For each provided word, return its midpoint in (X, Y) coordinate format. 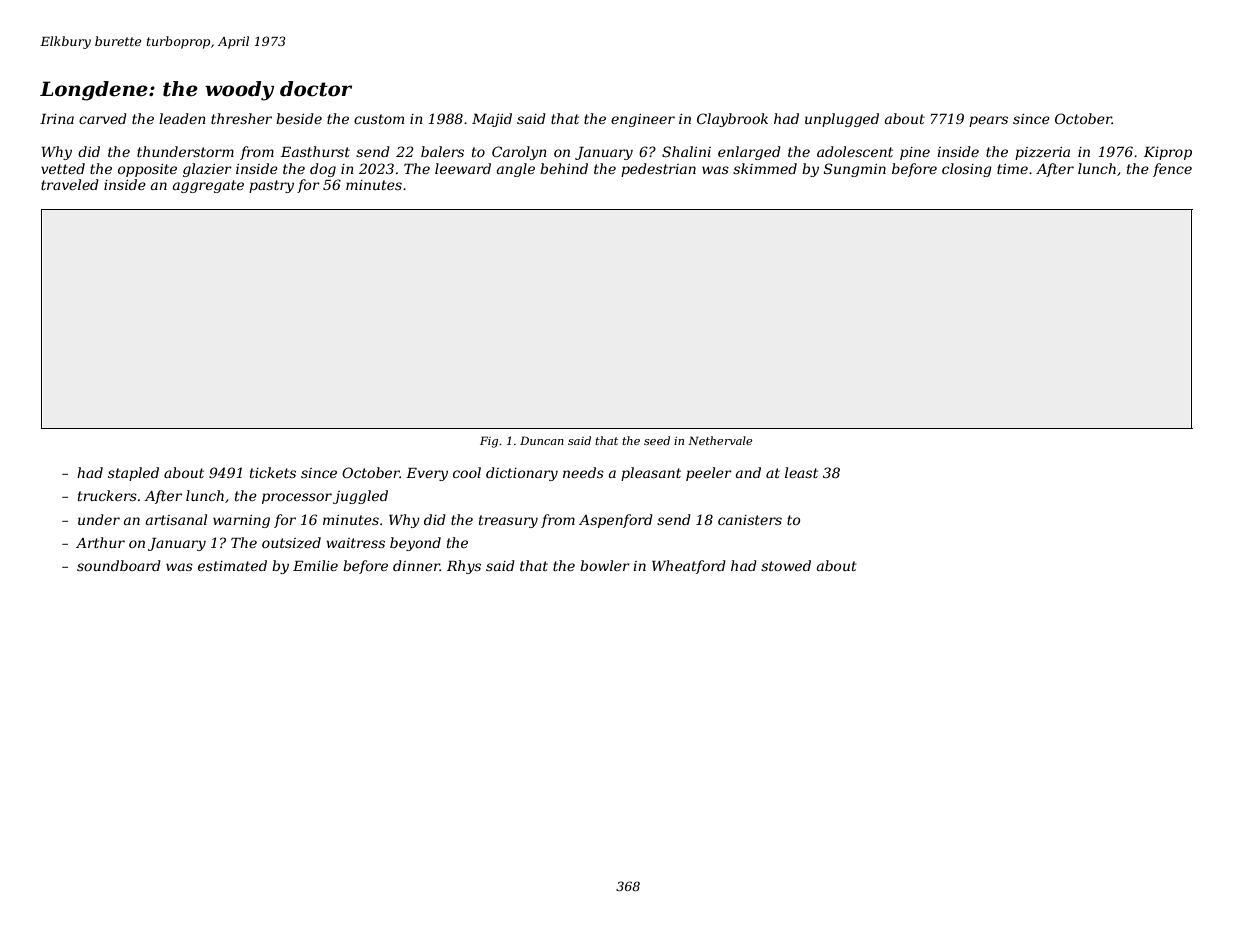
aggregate (208, 186)
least (801, 472)
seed (657, 440)
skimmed (765, 168)
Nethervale (720, 440)
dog (323, 170)
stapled (133, 474)
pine (915, 153)
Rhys (464, 567)
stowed (786, 565)
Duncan (542, 440)
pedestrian (658, 170)
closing (967, 170)
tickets (273, 472)
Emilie (315, 565)
